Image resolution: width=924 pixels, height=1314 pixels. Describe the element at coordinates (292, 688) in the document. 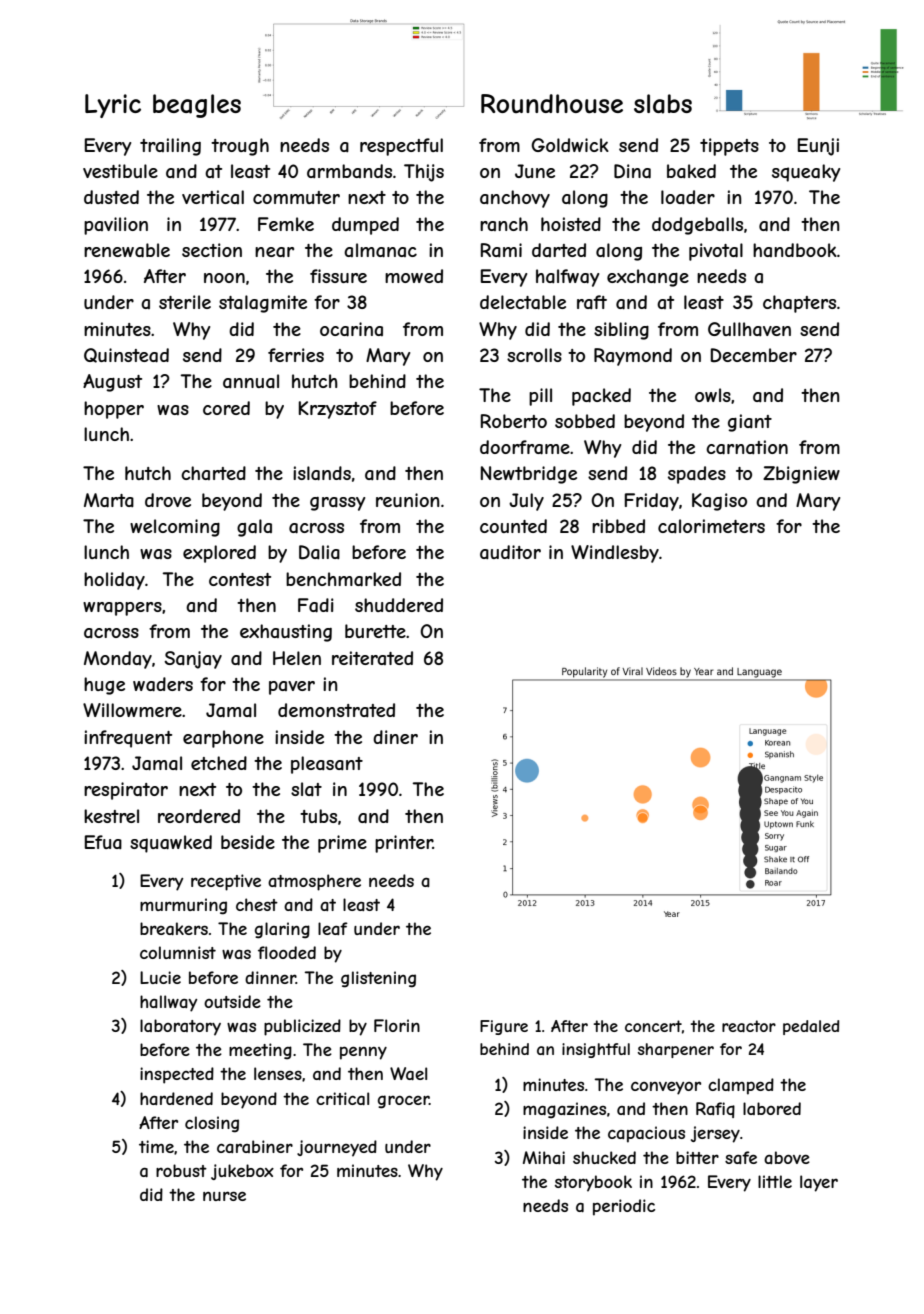

I see `paver` at that location.
